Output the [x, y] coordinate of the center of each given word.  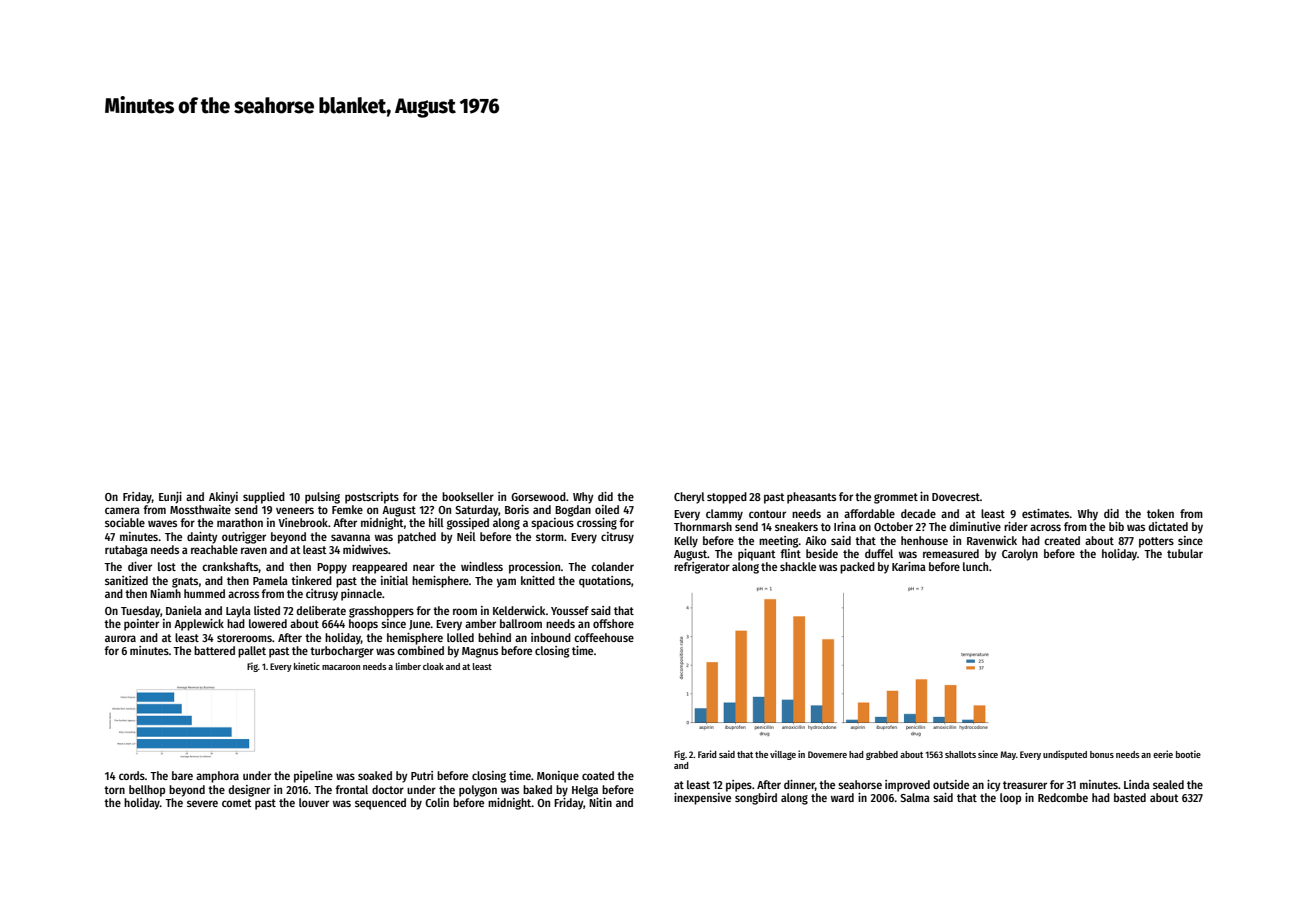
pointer [141, 625]
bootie [1188, 754]
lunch [975, 566]
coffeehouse [604, 637]
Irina [845, 526]
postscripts [372, 498]
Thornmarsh [703, 526]
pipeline [313, 777]
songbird [756, 799]
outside [951, 784]
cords [132, 775]
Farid [707, 754]
